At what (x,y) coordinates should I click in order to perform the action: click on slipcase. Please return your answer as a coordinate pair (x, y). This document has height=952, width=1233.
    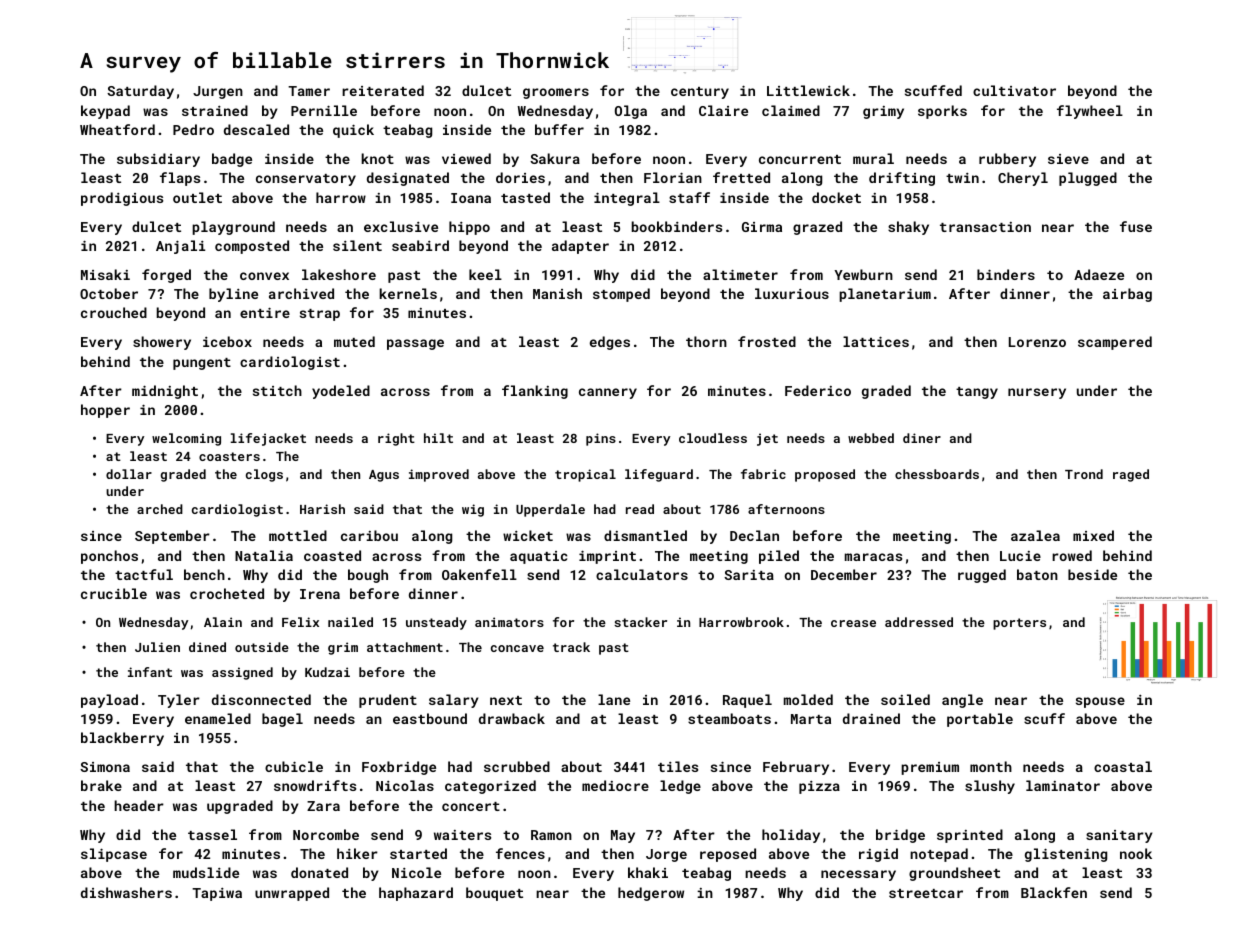
    Looking at the image, I should click on (114, 855).
